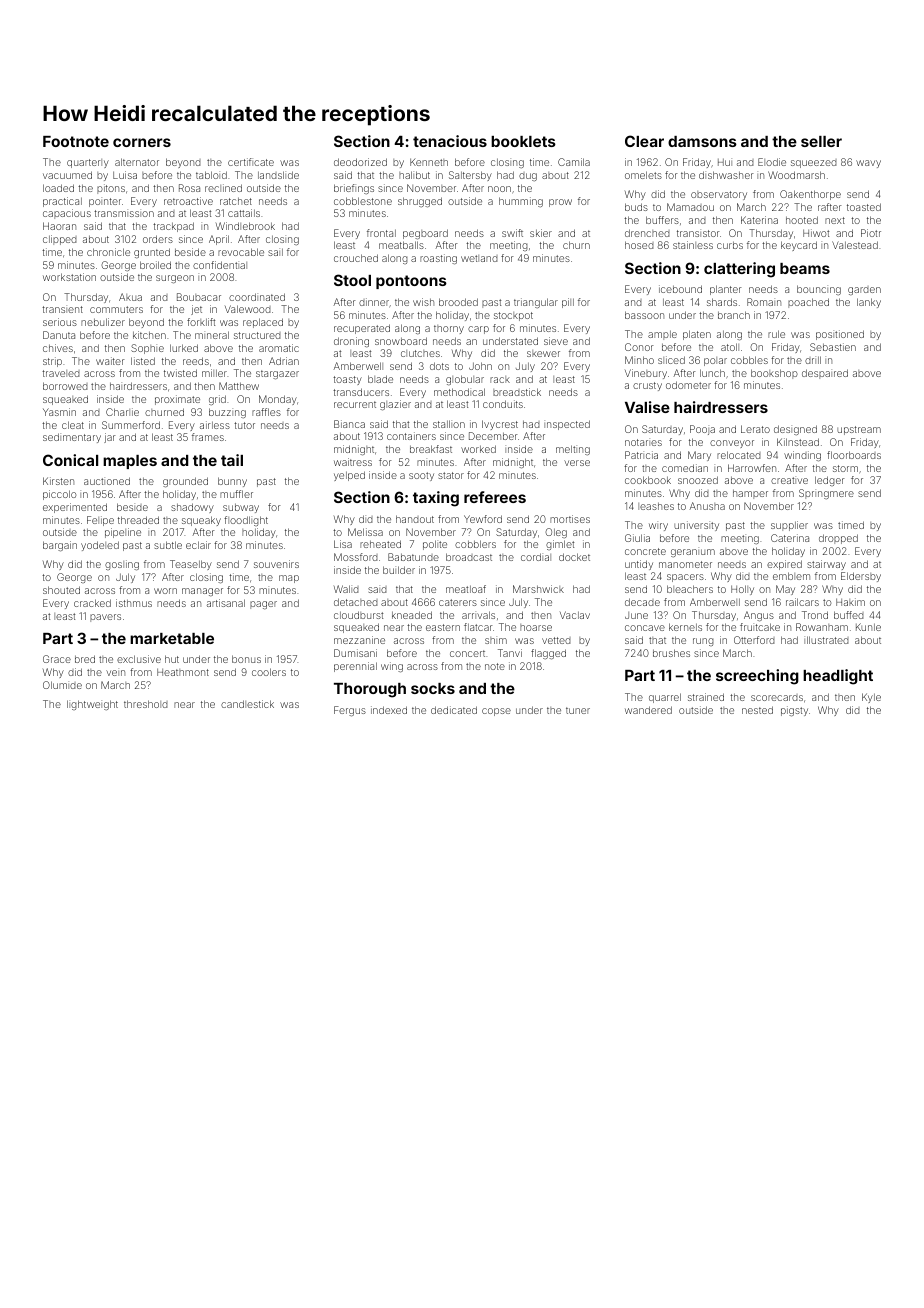  I want to click on tenacious, so click(450, 141).
